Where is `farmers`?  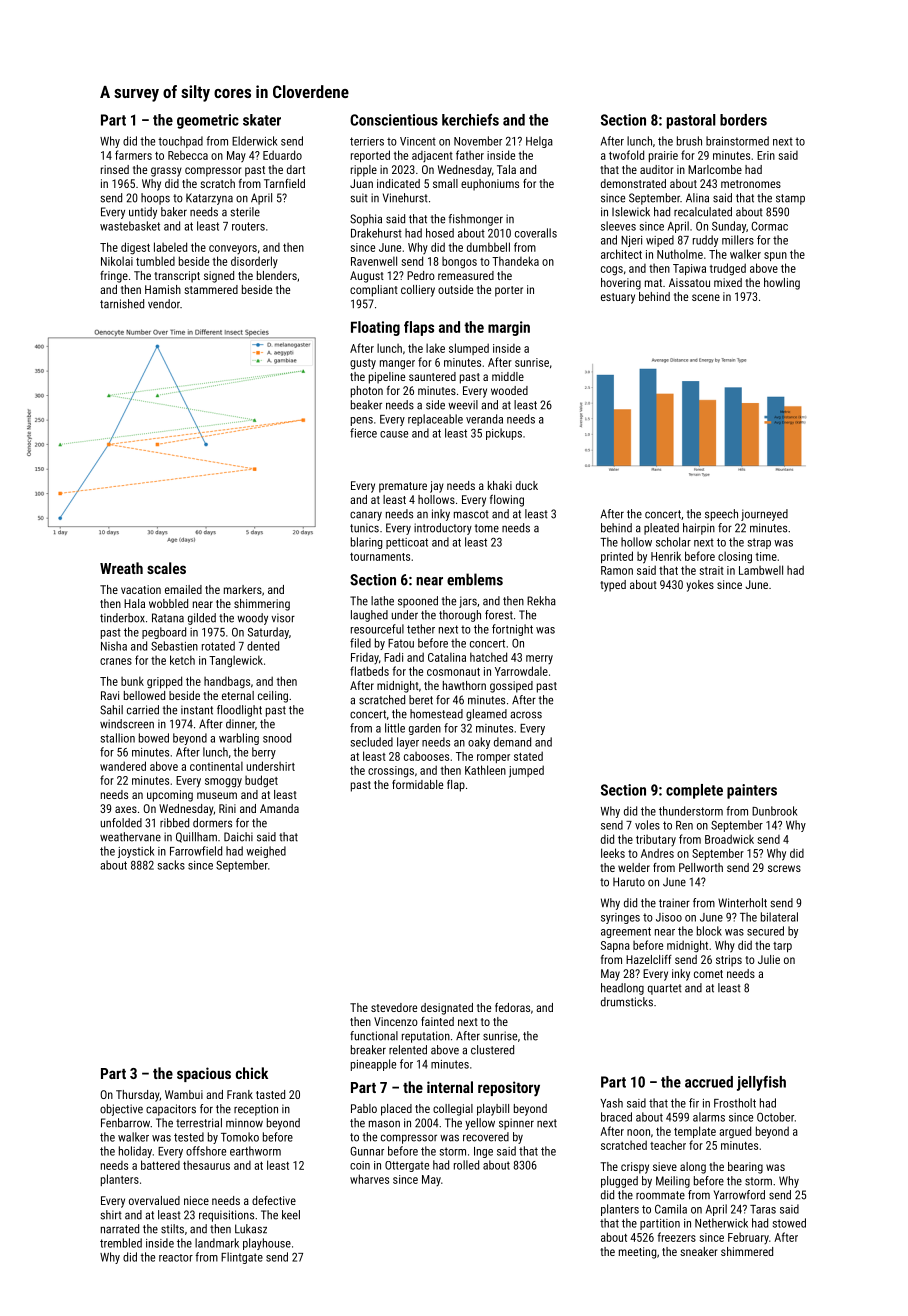 farmers is located at coordinates (133, 155).
